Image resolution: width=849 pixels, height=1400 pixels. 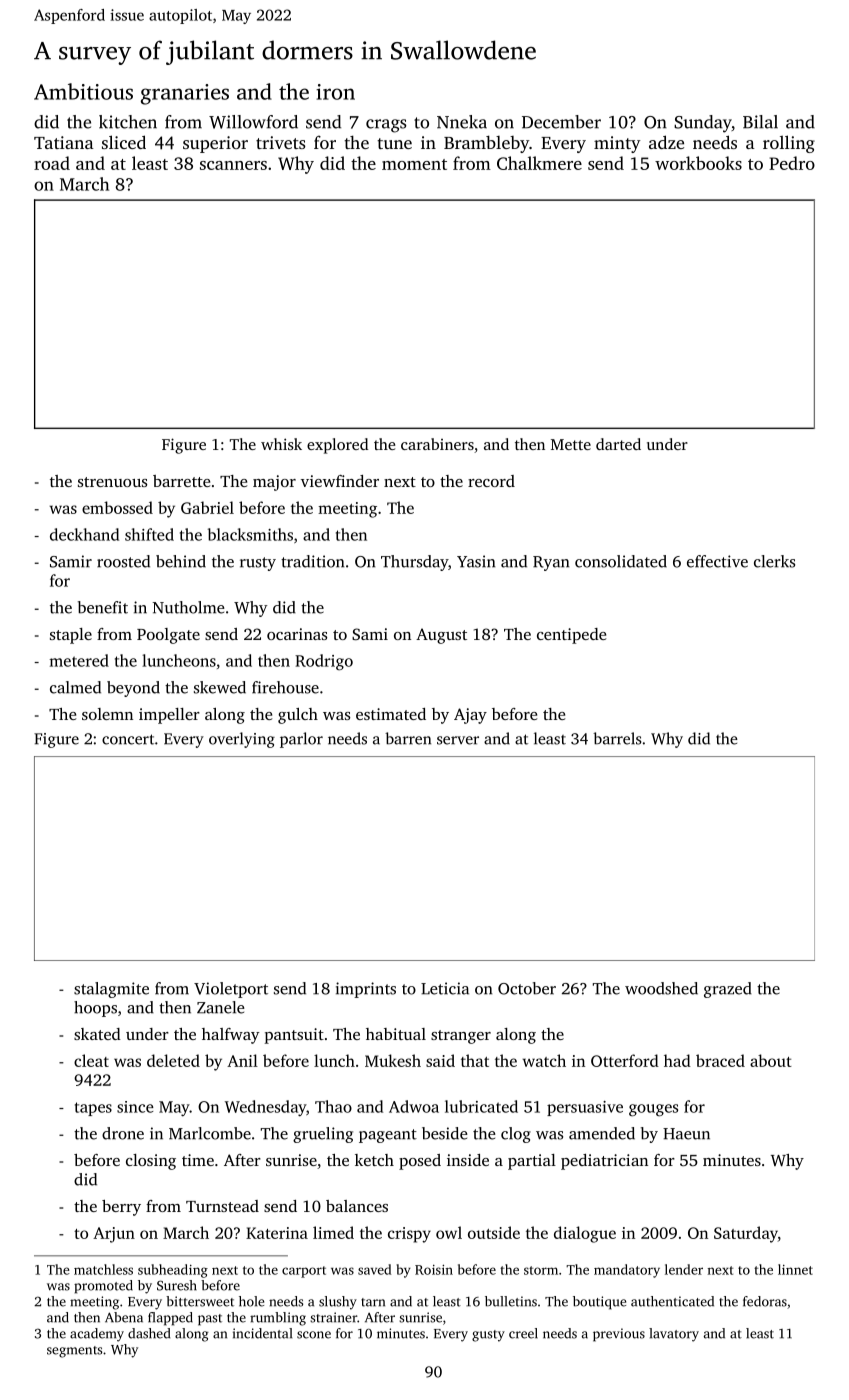 What do you see at coordinates (74, 1352) in the page?
I see `segments` at bounding box center [74, 1352].
